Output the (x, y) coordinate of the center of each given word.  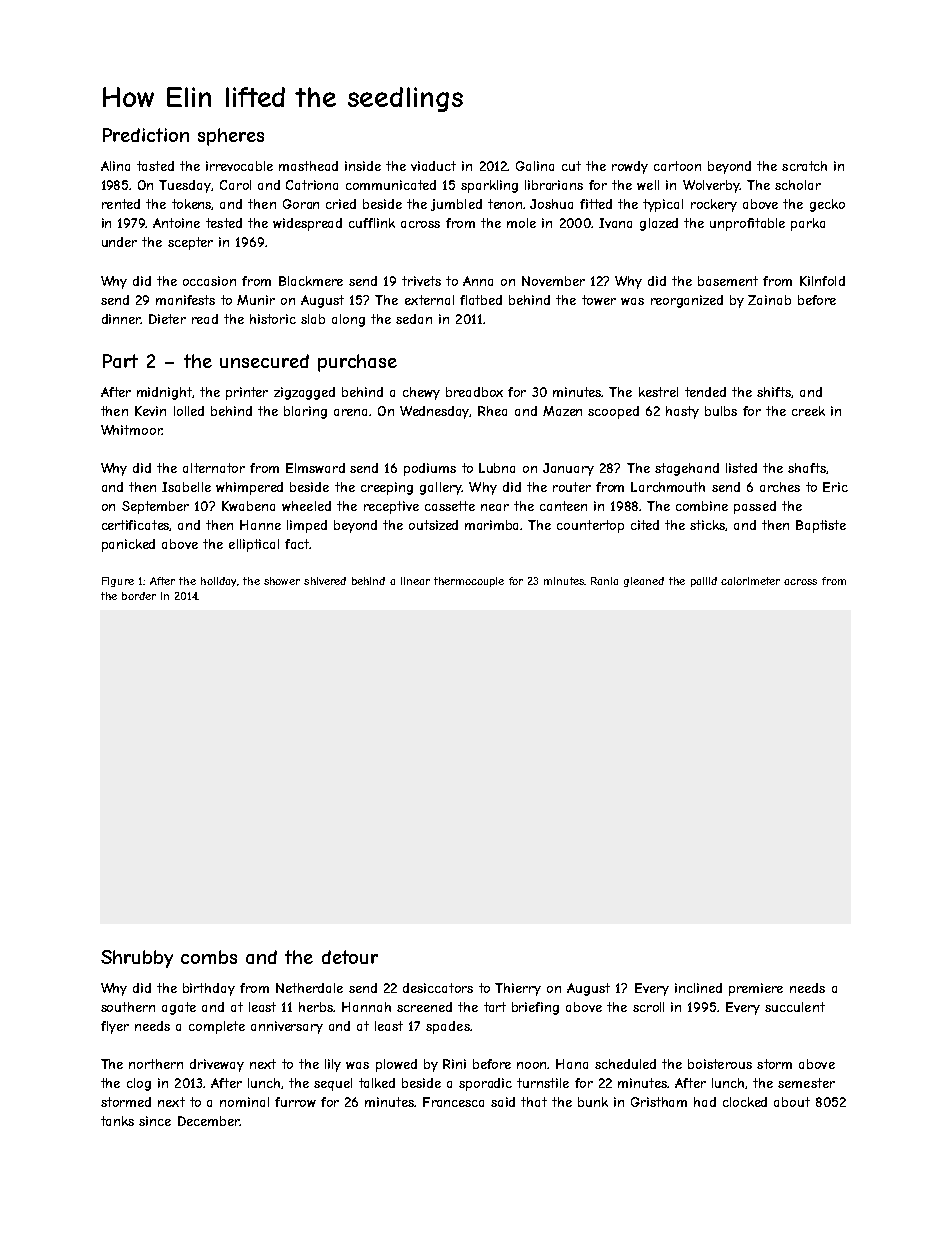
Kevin (150, 411)
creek (808, 411)
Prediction (146, 135)
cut (571, 166)
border (139, 596)
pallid (704, 582)
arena (350, 412)
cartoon (677, 166)
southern (128, 1007)
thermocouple (469, 582)
